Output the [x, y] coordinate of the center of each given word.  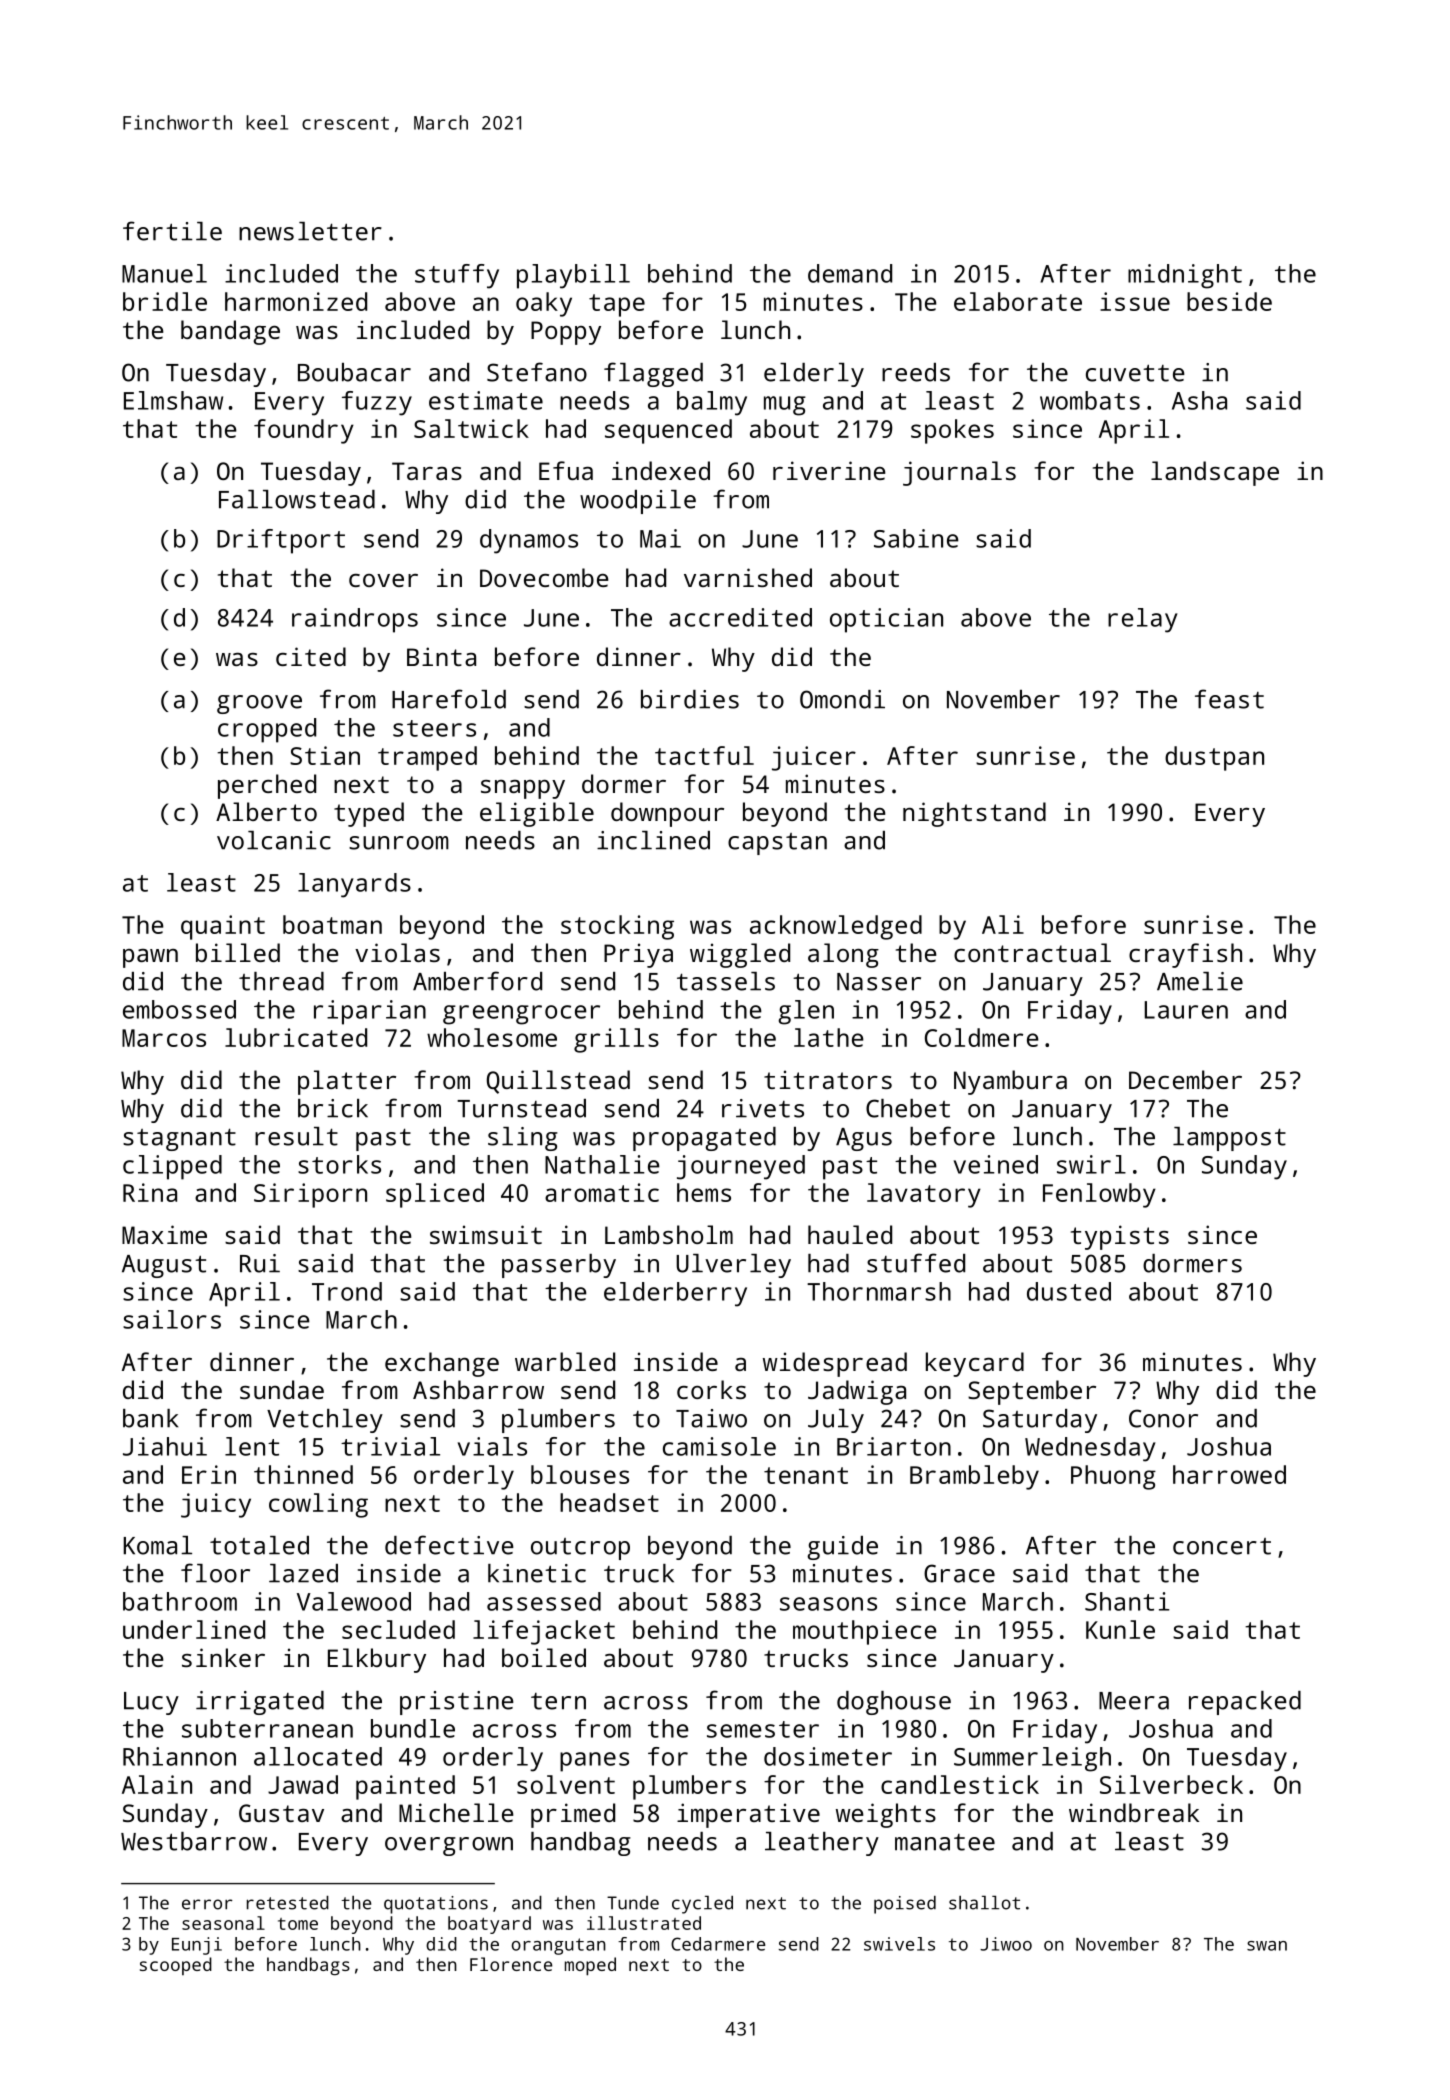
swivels [899, 1944]
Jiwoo [1006, 1944]
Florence [511, 1964]
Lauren [1186, 1010]
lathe [829, 1037]
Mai [660, 538]
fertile [172, 231]
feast [1229, 699]
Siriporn [310, 1195]
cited [311, 656]
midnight [1185, 276]
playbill [573, 276]
